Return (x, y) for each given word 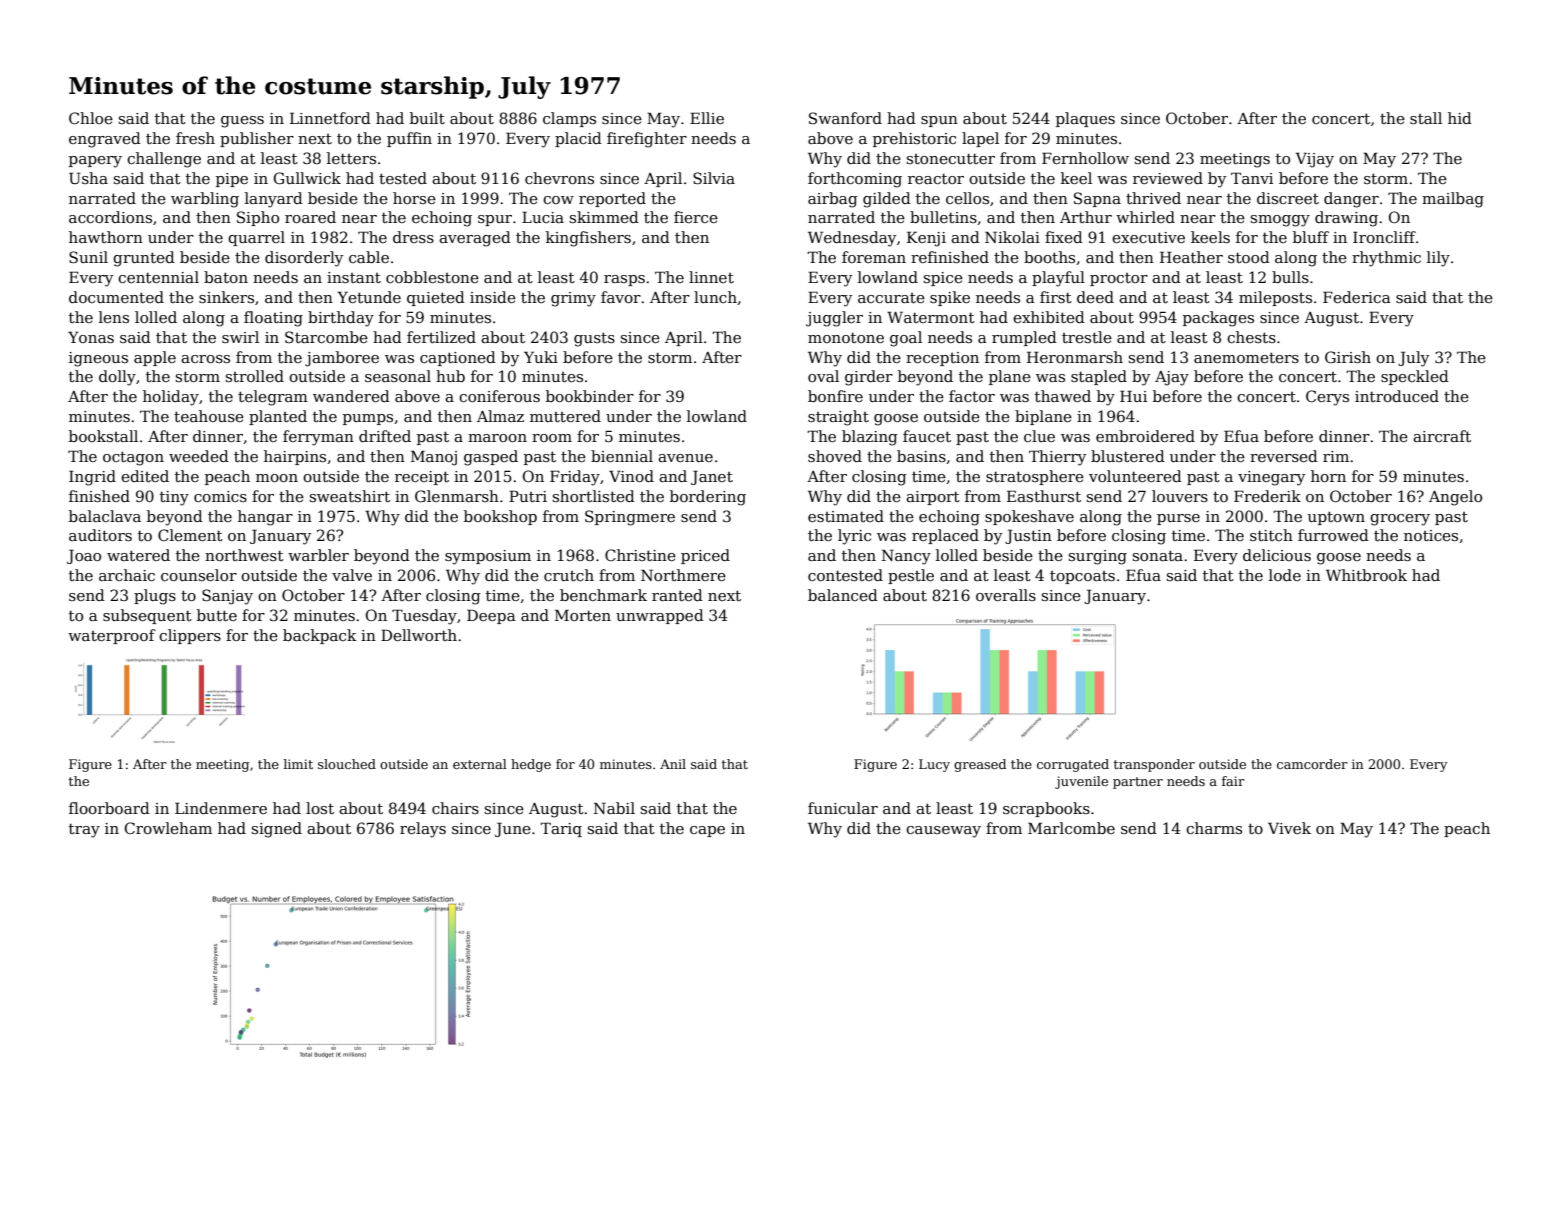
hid (1460, 118)
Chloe (91, 118)
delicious (1277, 555)
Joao (84, 556)
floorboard (109, 808)
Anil (673, 764)
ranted (677, 595)
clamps (569, 119)
